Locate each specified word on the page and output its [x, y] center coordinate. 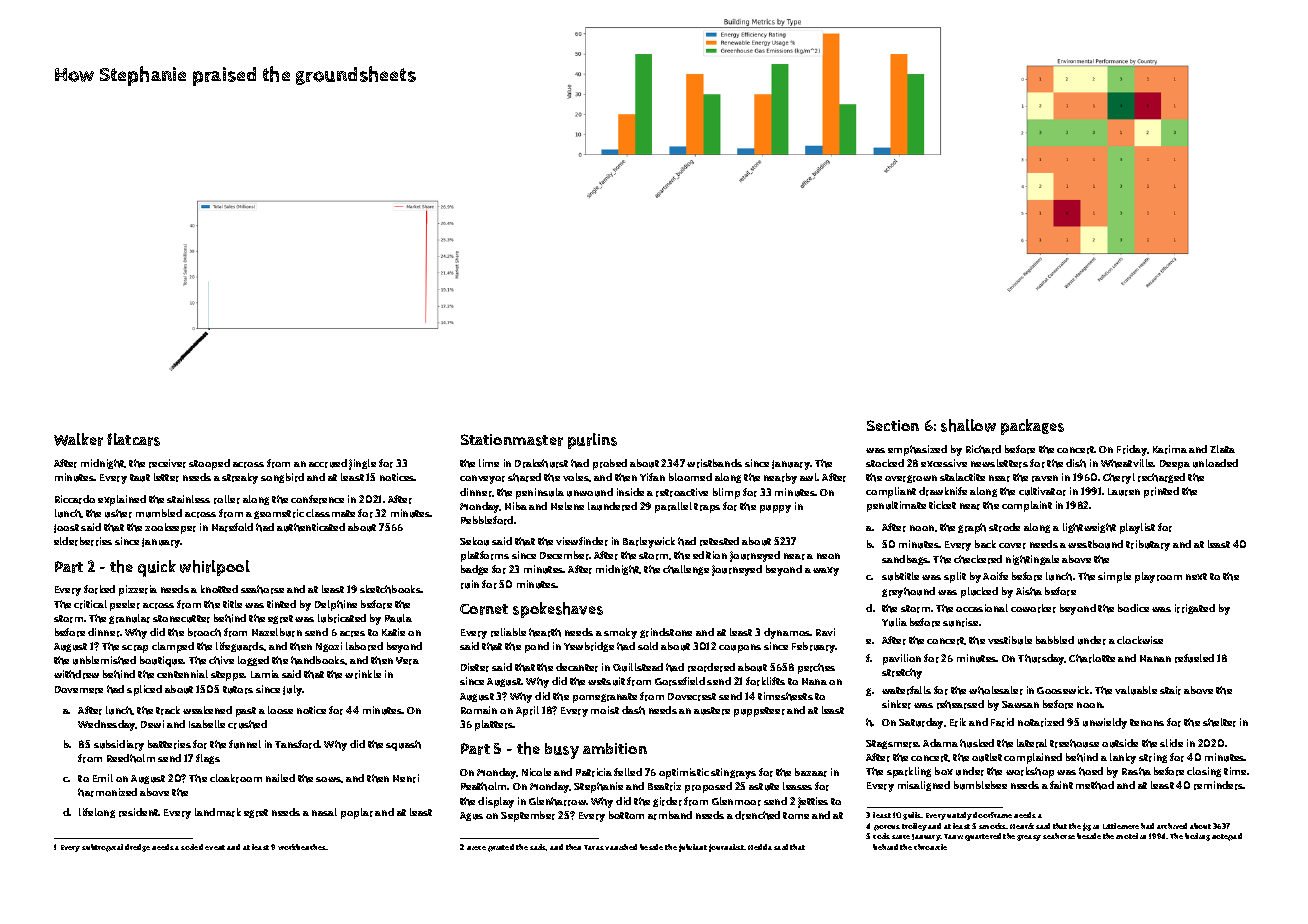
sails [538, 847]
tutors [238, 690]
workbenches [302, 847]
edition [710, 555]
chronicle [930, 847]
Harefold [232, 527]
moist [605, 710]
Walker [78, 439]
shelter [1219, 722]
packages [1032, 427]
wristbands [714, 463]
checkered [978, 559]
